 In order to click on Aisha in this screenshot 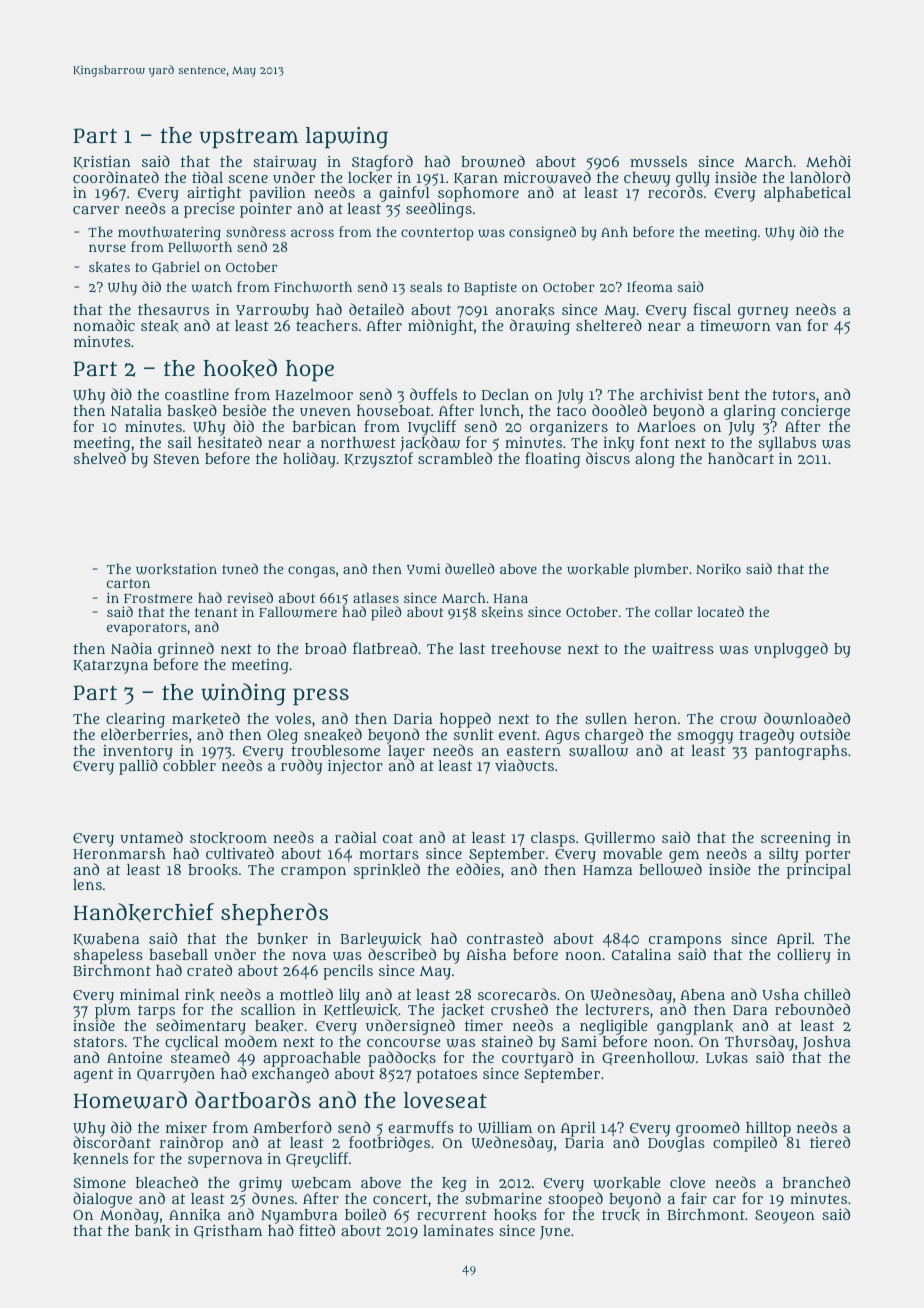, I will do `click(486, 954)`.
